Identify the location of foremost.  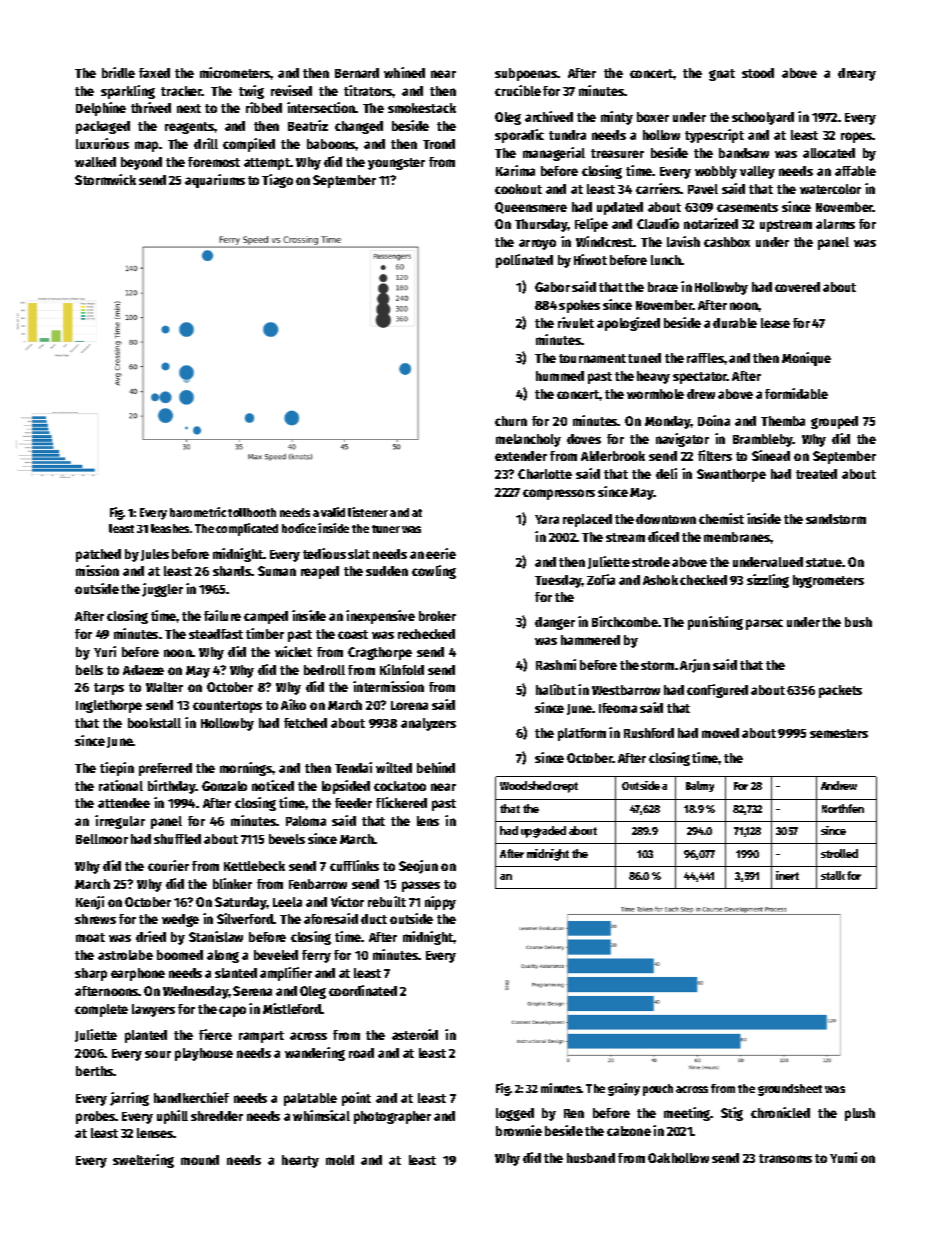
(214, 162).
